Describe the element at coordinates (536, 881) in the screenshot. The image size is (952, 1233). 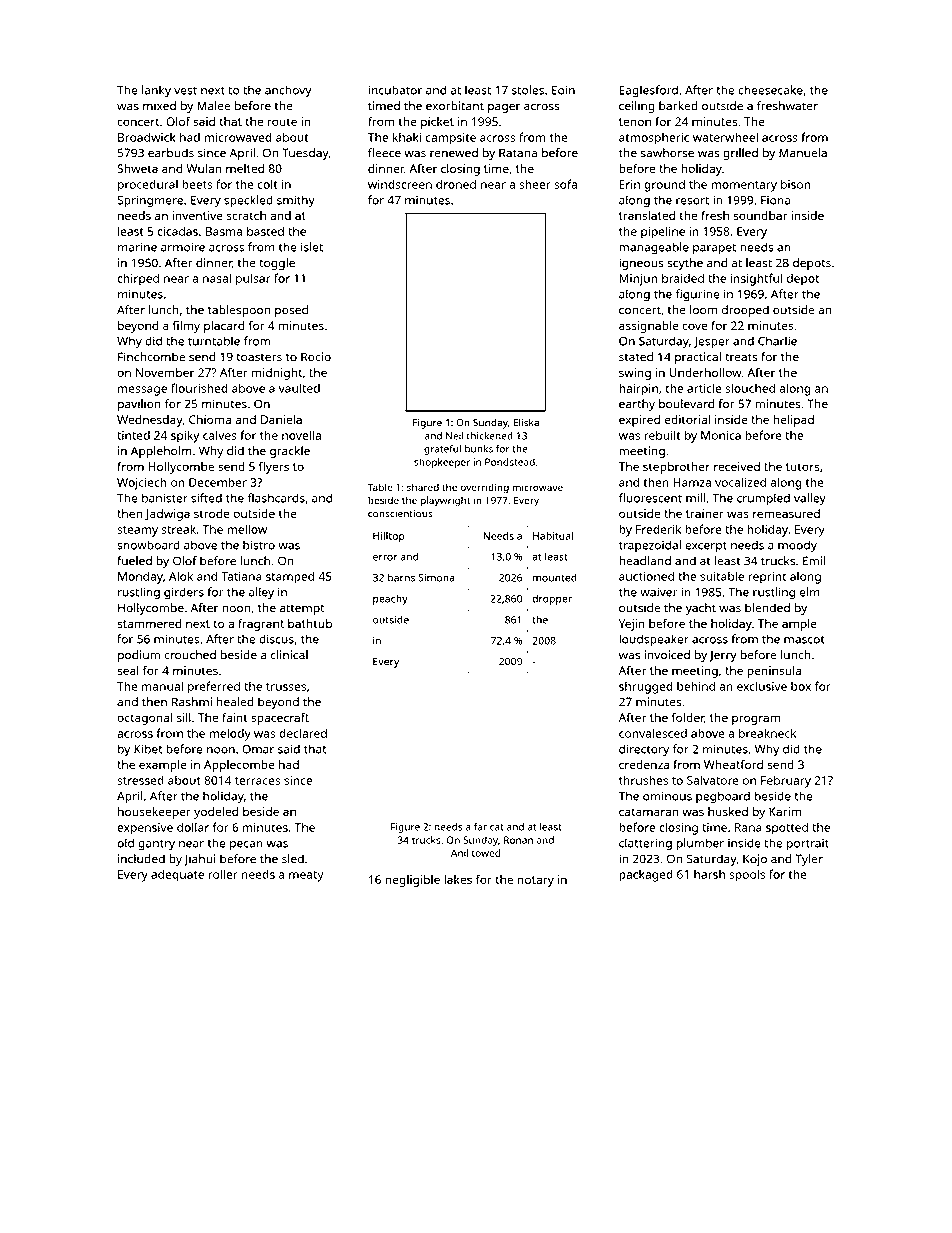
I see `notary` at that location.
